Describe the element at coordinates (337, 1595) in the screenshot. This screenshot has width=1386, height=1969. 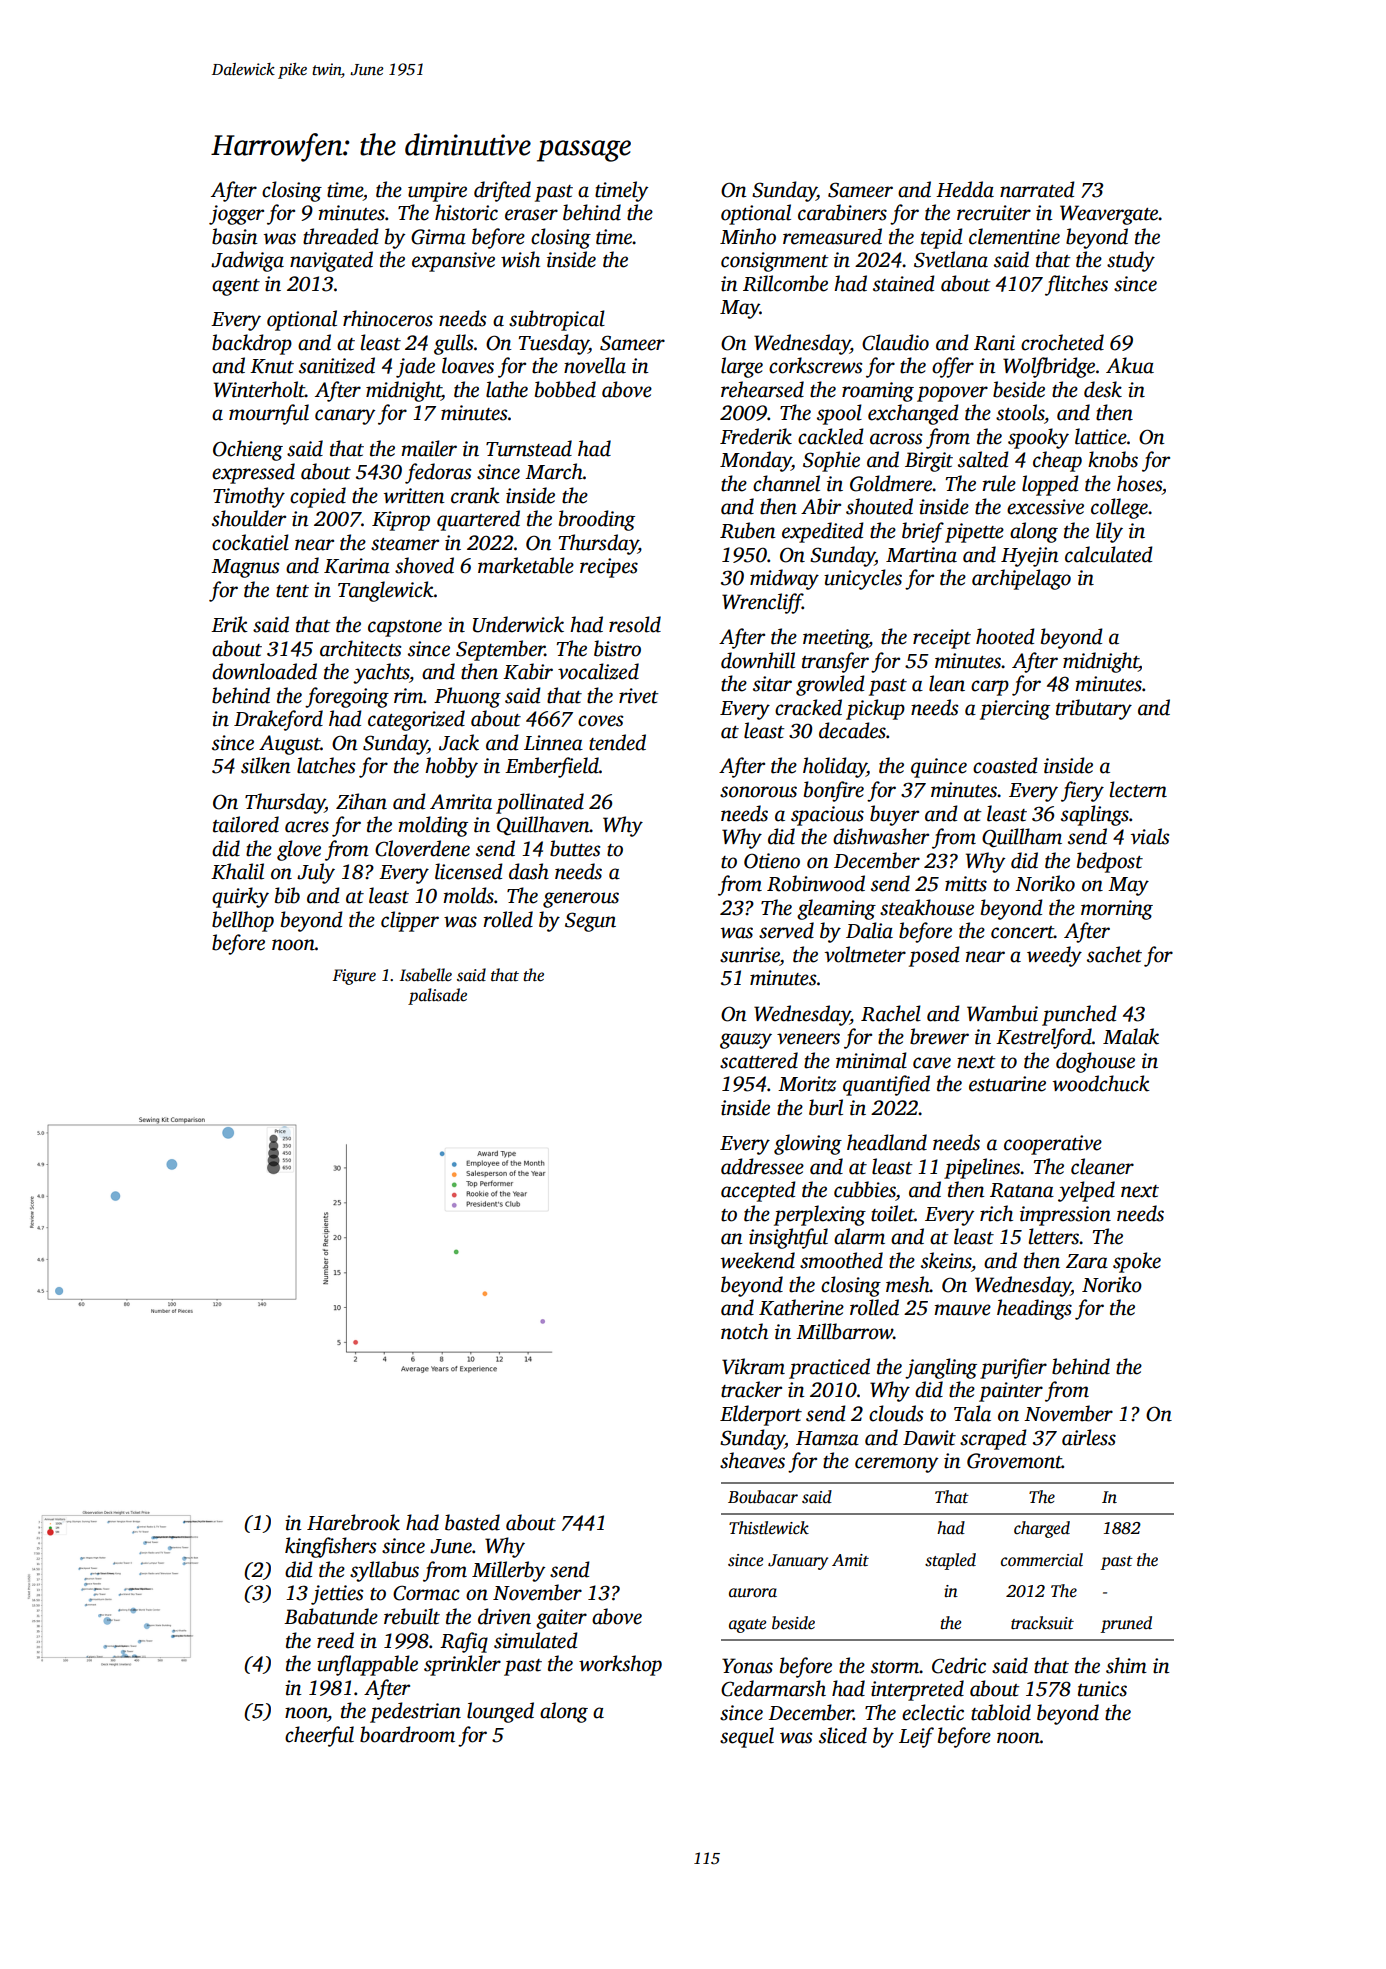
I see `jetties` at that location.
